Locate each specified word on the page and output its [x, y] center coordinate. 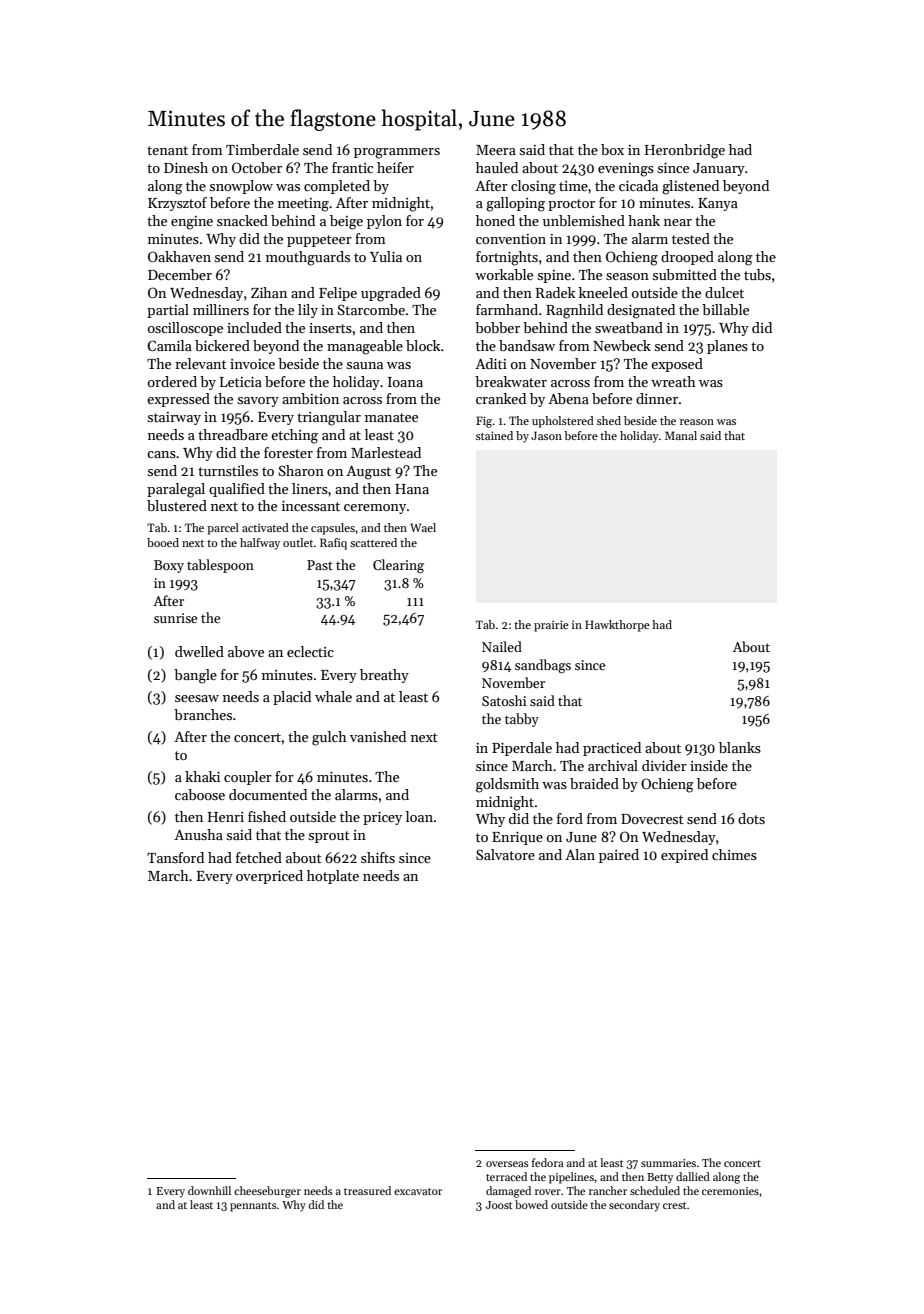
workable [504, 274]
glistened [690, 187]
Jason [546, 435]
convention [511, 239]
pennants [253, 1207]
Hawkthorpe [617, 626]
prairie [551, 626]
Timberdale [262, 149]
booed [163, 542]
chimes [734, 854]
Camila [169, 345]
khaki [202, 776]
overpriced [269, 877]
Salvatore [505, 854]
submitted [685, 274]
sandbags [543, 666]
